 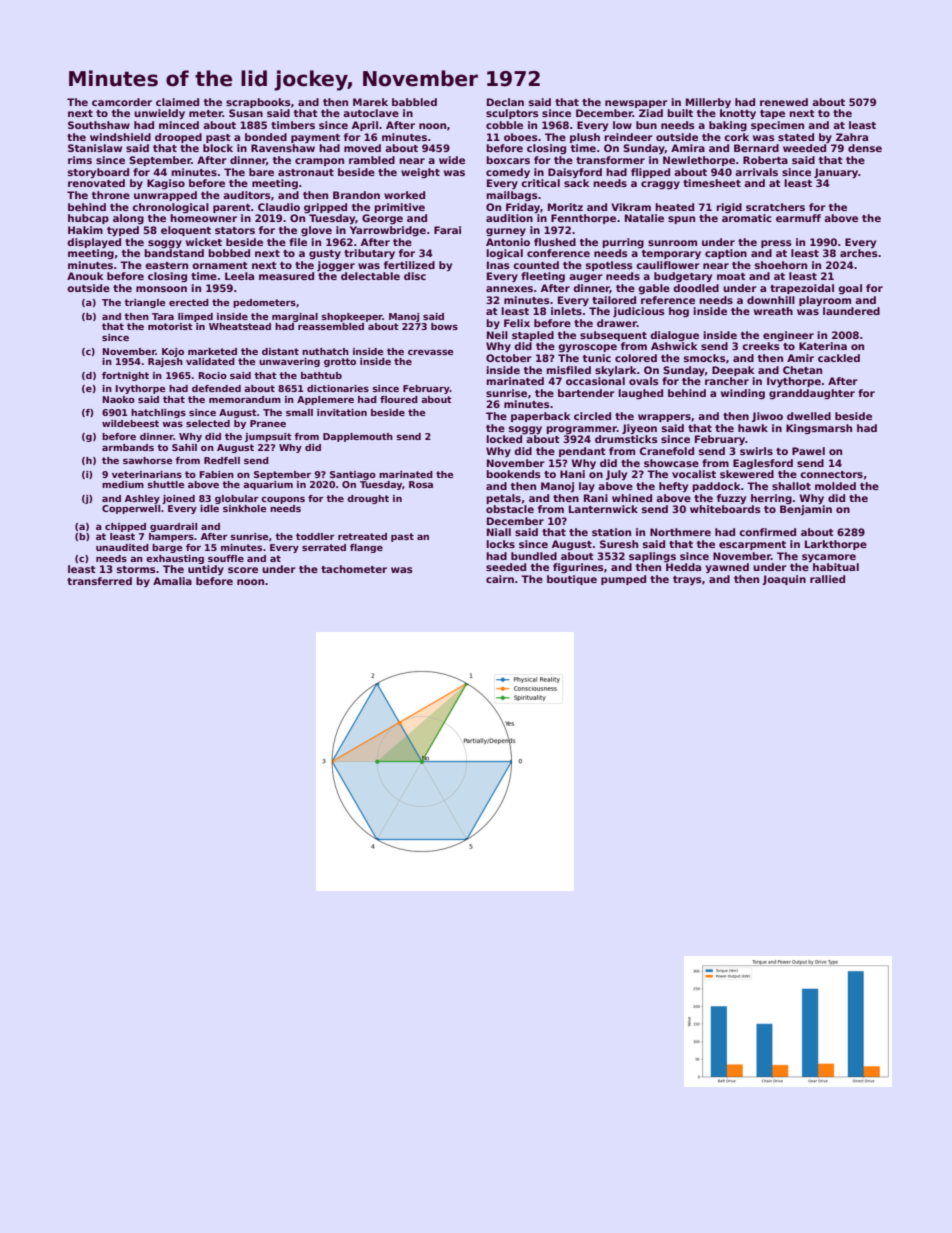 What do you see at coordinates (99, 581) in the screenshot?
I see `transferred` at bounding box center [99, 581].
